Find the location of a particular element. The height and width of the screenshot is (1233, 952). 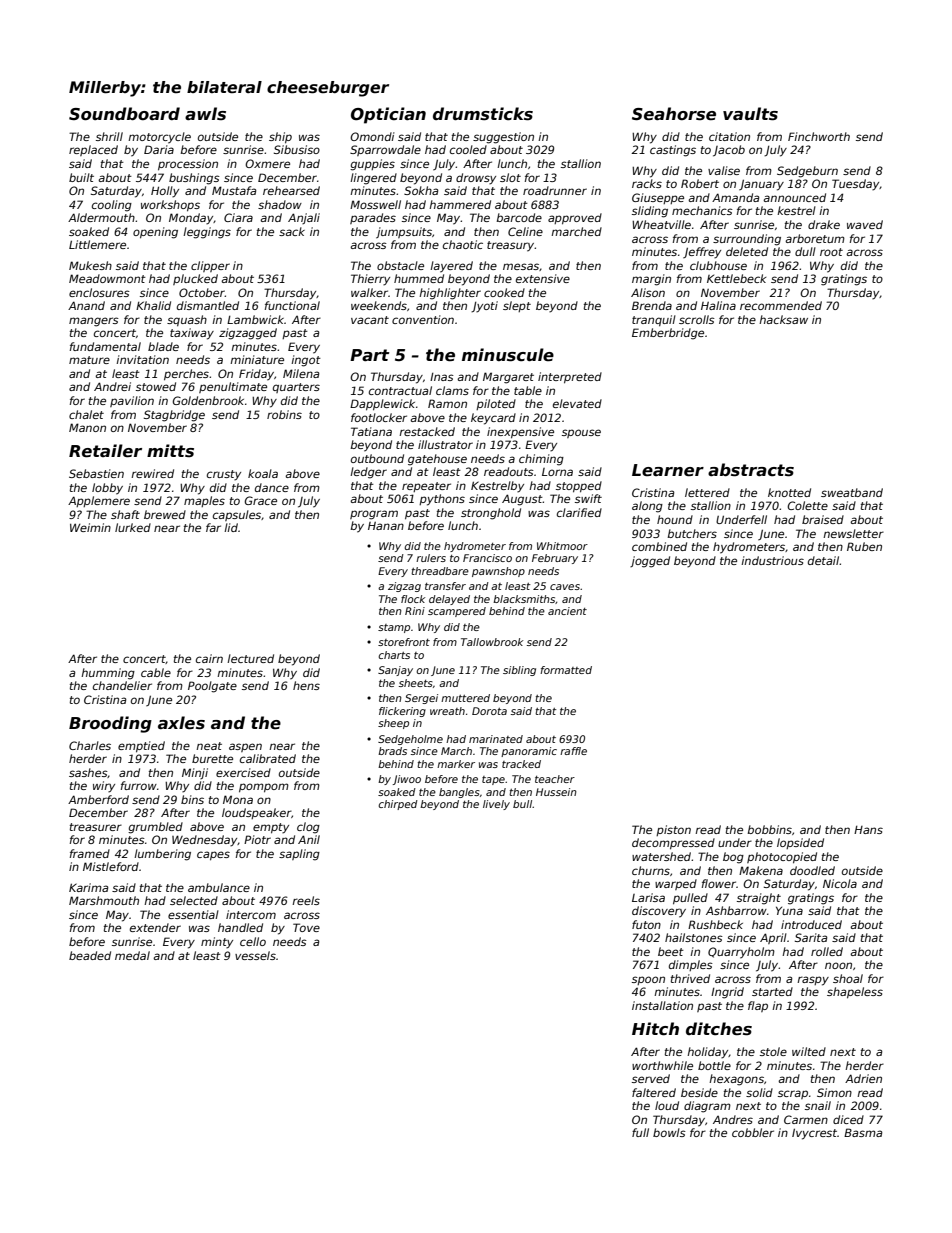

tranquil is located at coordinates (654, 320).
